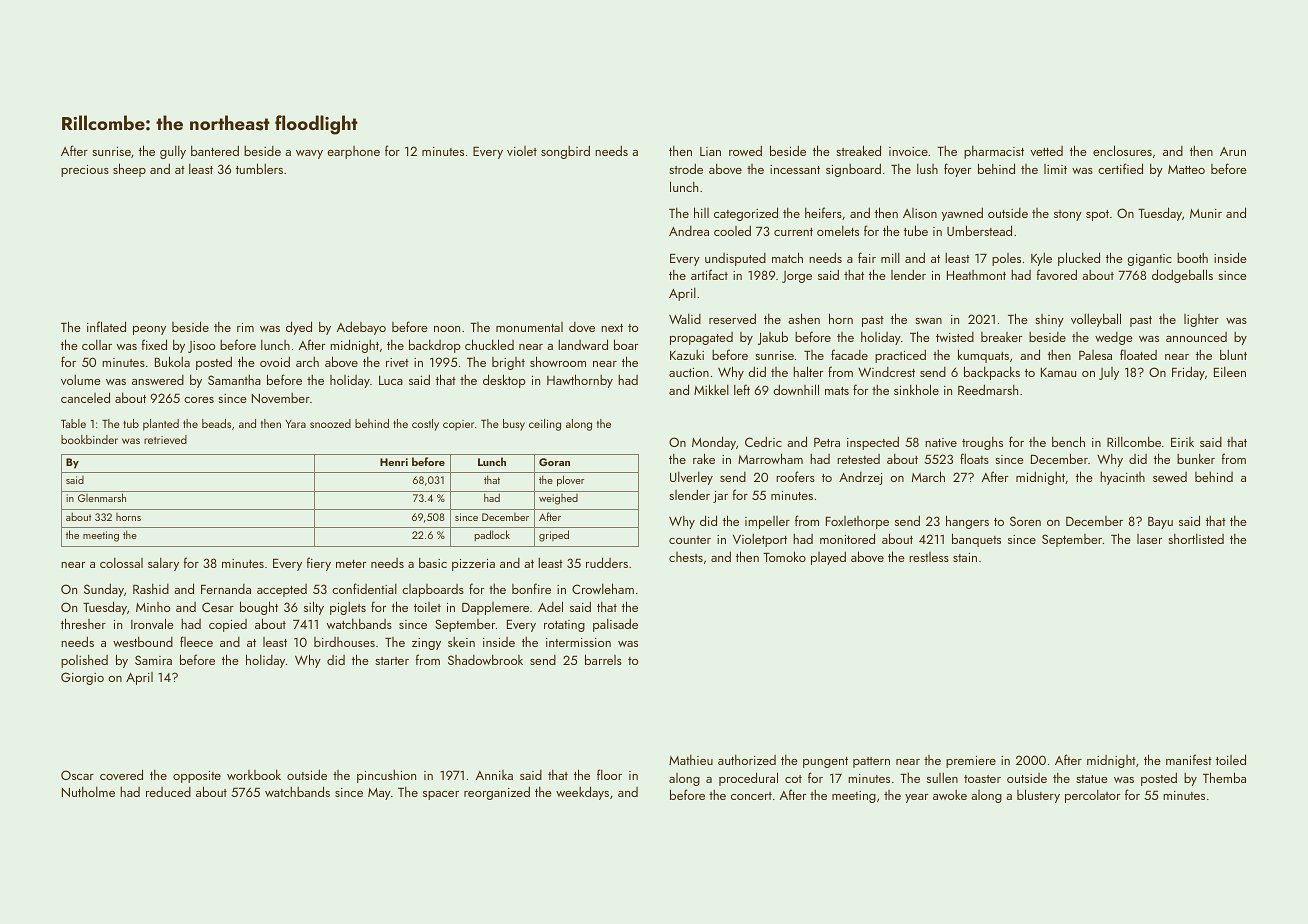 The width and height of the screenshot is (1308, 924). Describe the element at coordinates (1049, 320) in the screenshot. I see `shiny` at that location.
